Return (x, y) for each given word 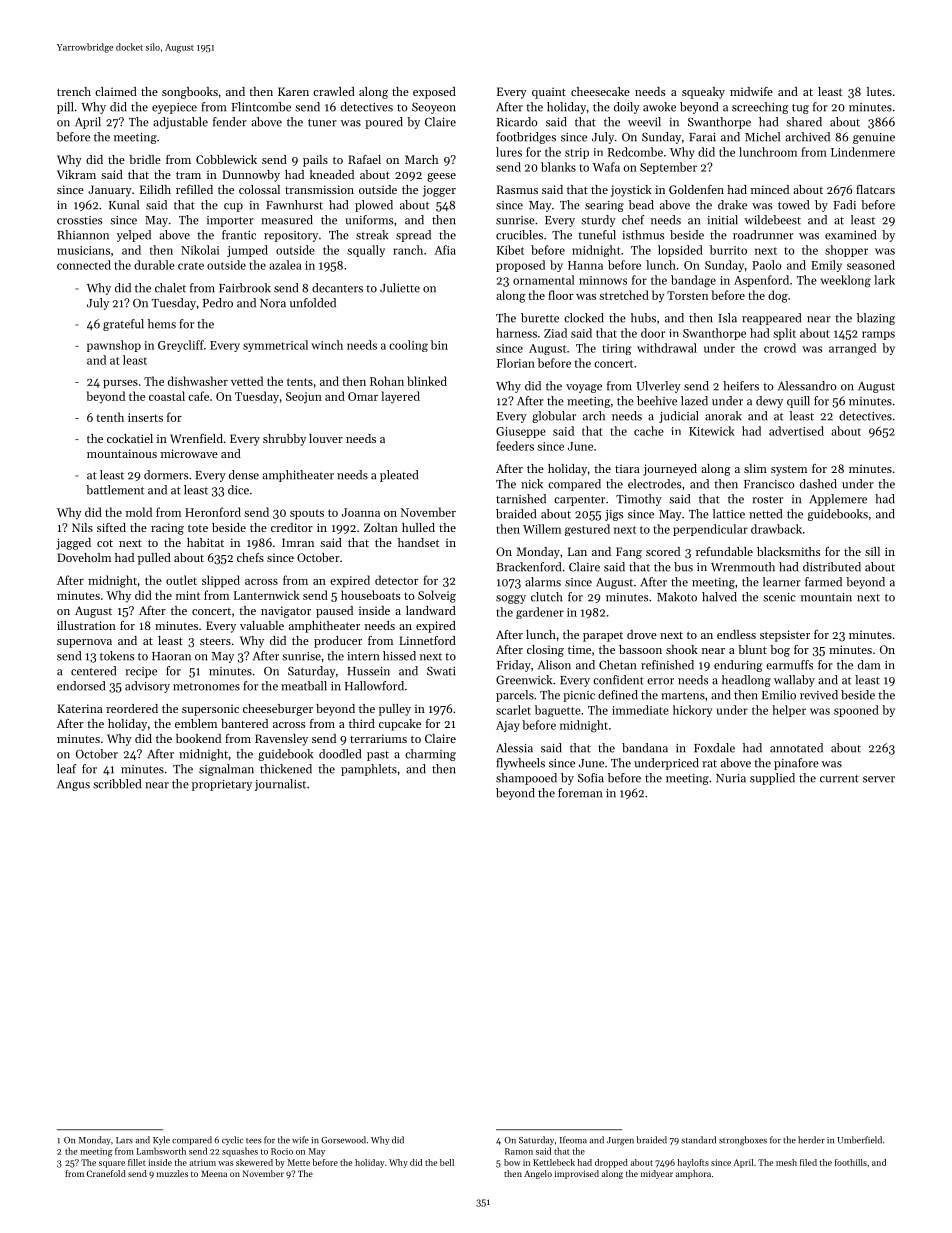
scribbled (117, 784)
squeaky (703, 93)
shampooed (526, 779)
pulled (154, 559)
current (839, 779)
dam (869, 665)
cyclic (232, 1140)
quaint (549, 93)
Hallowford (374, 686)
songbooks (190, 93)
